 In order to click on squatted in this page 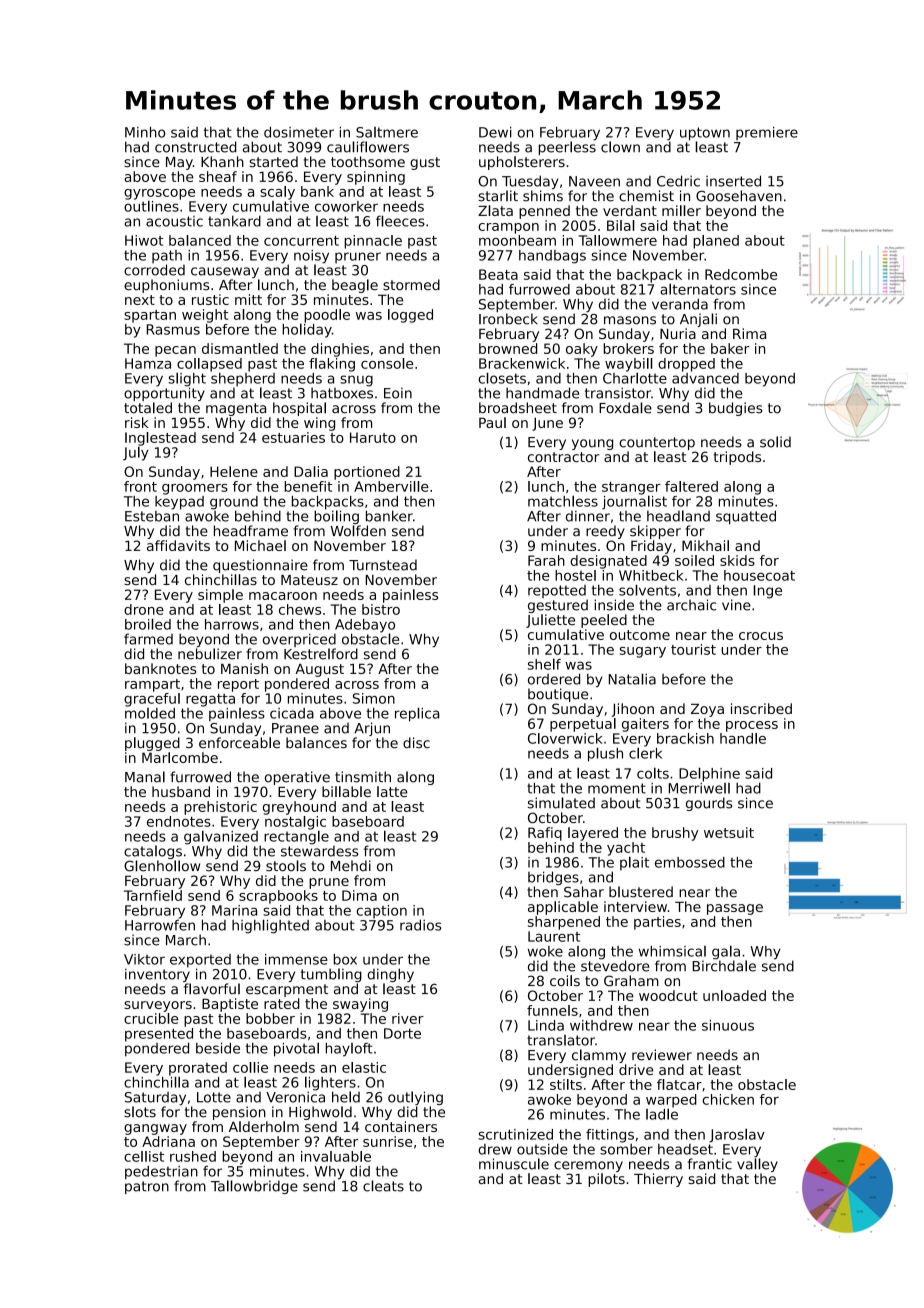, I will do `click(746, 517)`.
